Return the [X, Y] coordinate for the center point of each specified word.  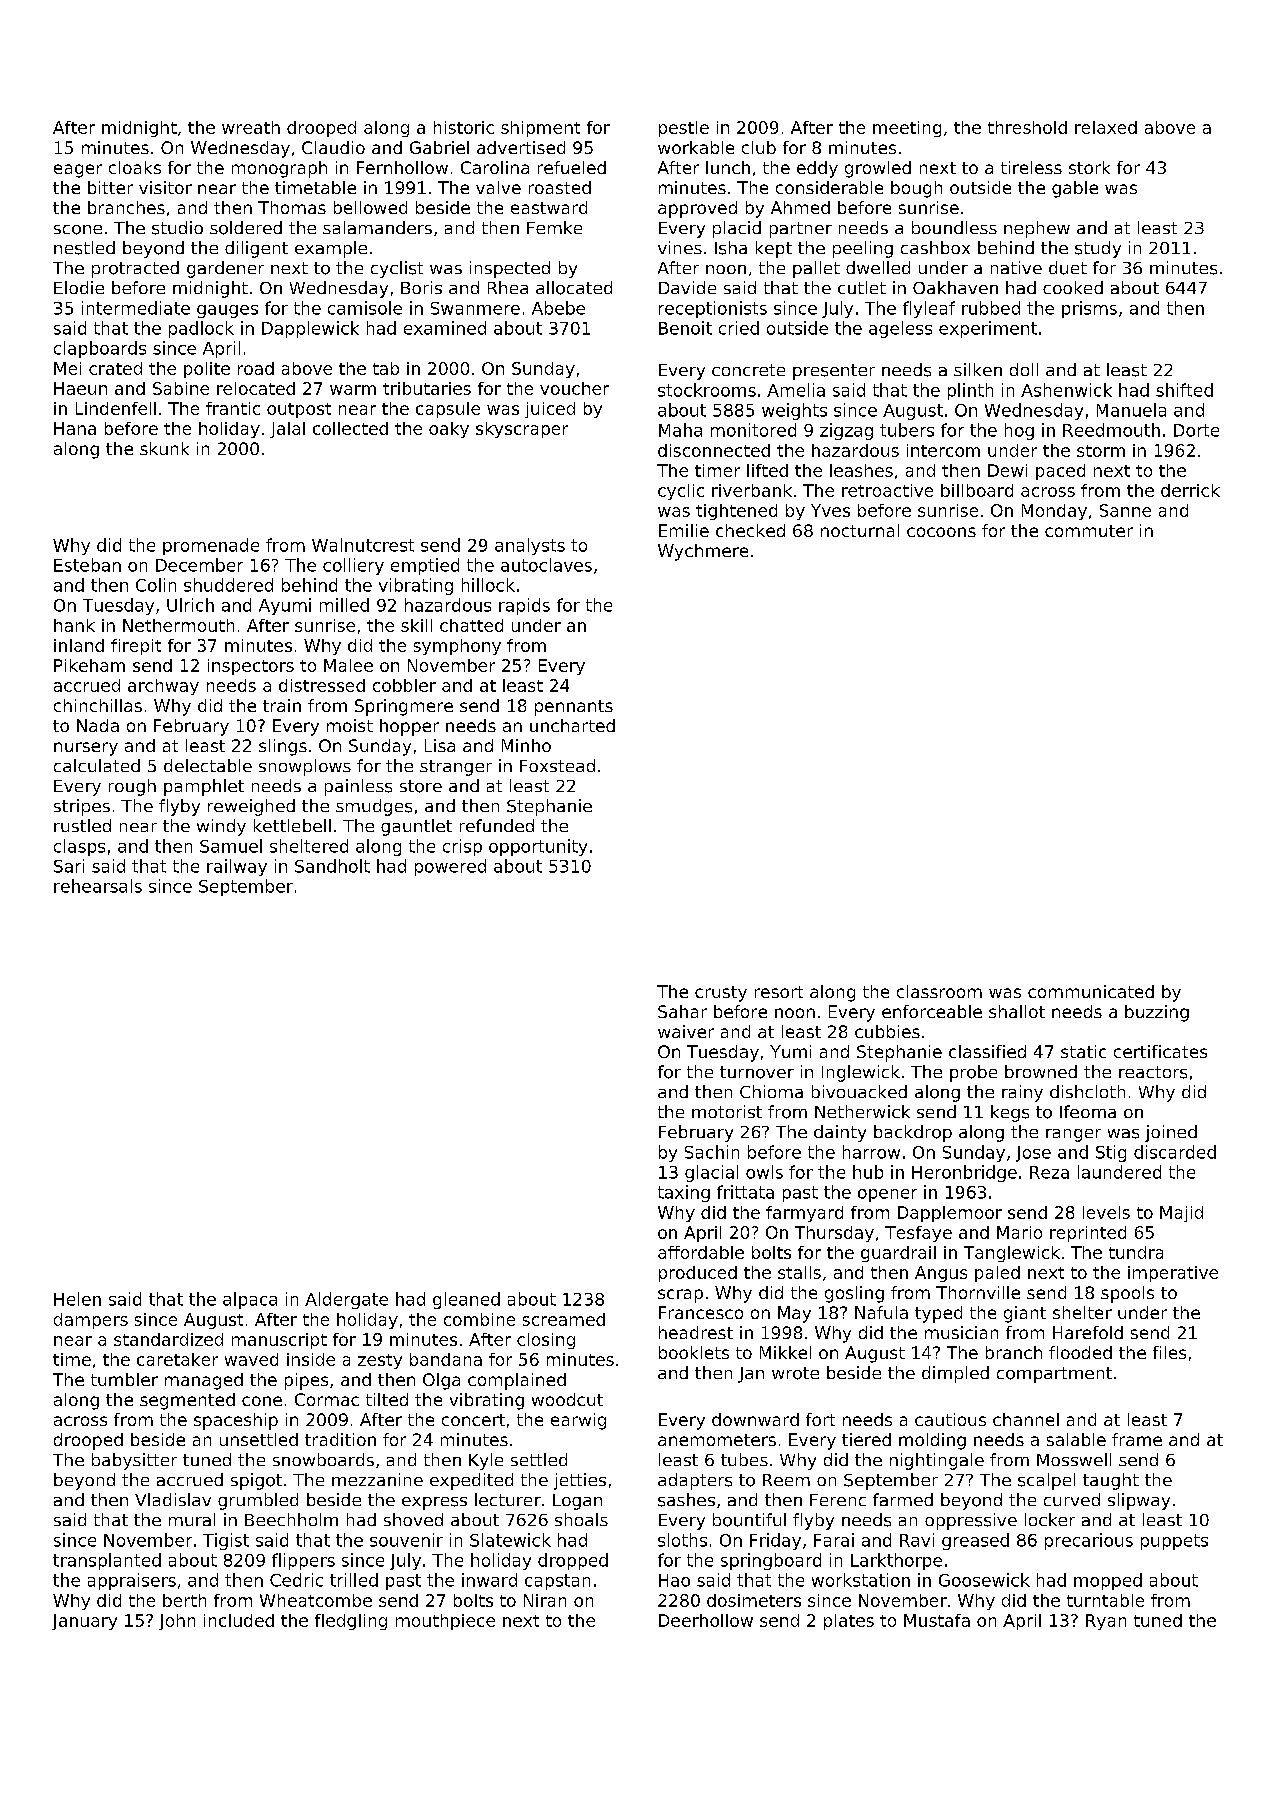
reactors [1153, 1072]
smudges [374, 807]
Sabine [181, 388]
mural [192, 1519]
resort [779, 992]
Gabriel [439, 147]
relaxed [1106, 127]
